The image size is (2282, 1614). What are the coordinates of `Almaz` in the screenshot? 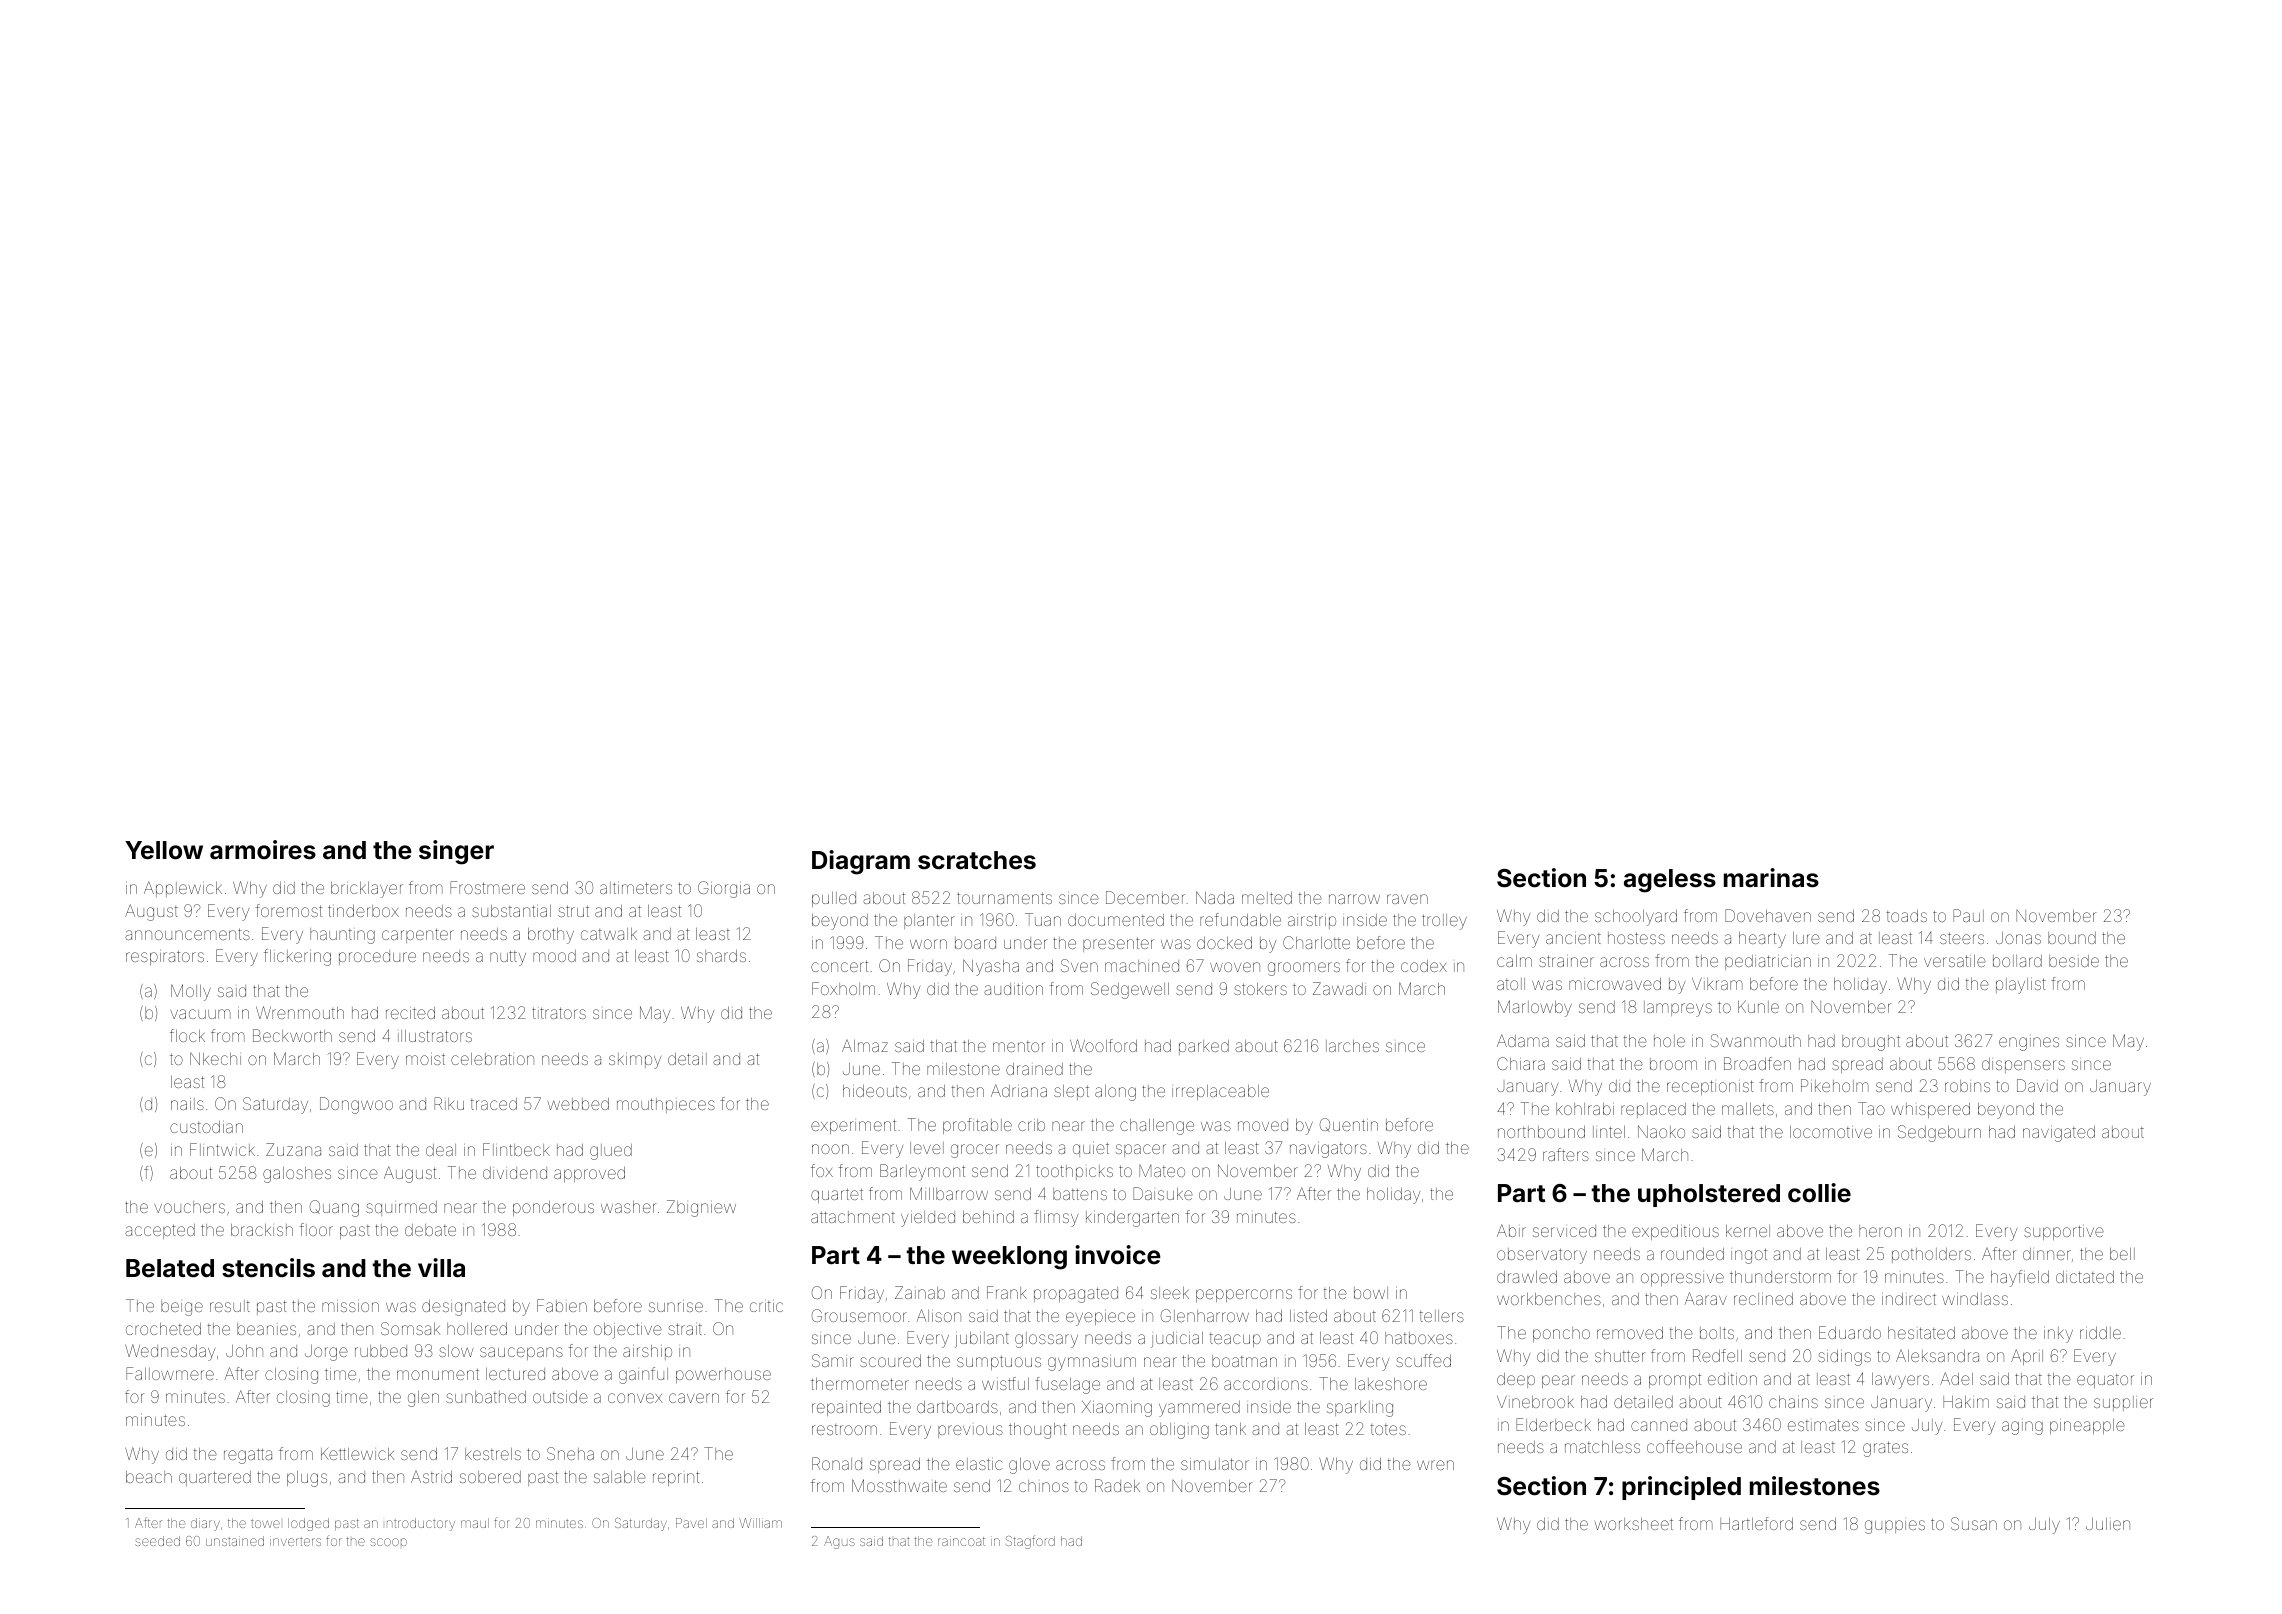 It's located at (865, 1046).
